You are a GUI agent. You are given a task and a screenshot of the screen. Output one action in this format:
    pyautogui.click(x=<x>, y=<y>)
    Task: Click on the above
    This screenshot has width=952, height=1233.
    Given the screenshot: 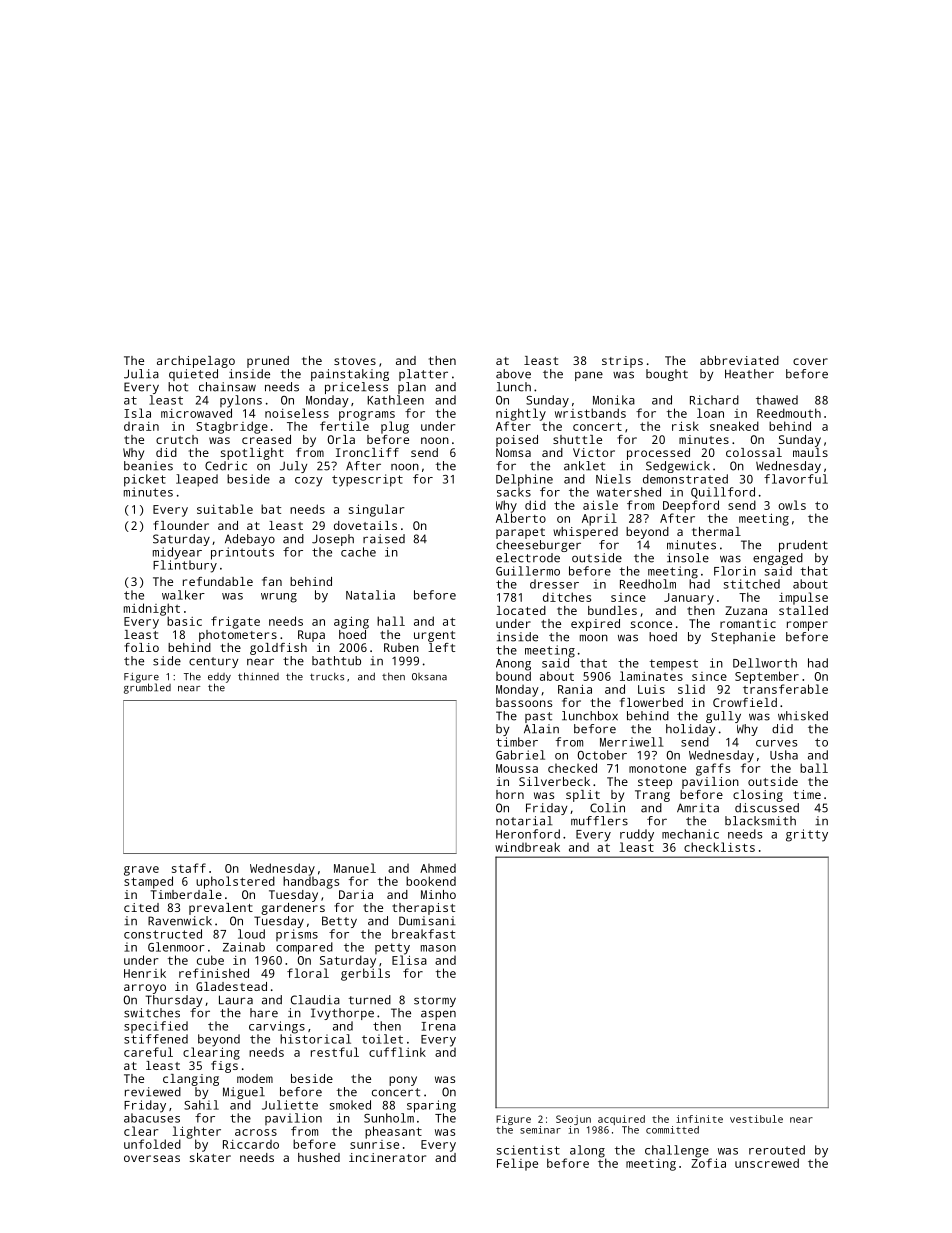 What is the action you would take?
    pyautogui.click(x=513, y=374)
